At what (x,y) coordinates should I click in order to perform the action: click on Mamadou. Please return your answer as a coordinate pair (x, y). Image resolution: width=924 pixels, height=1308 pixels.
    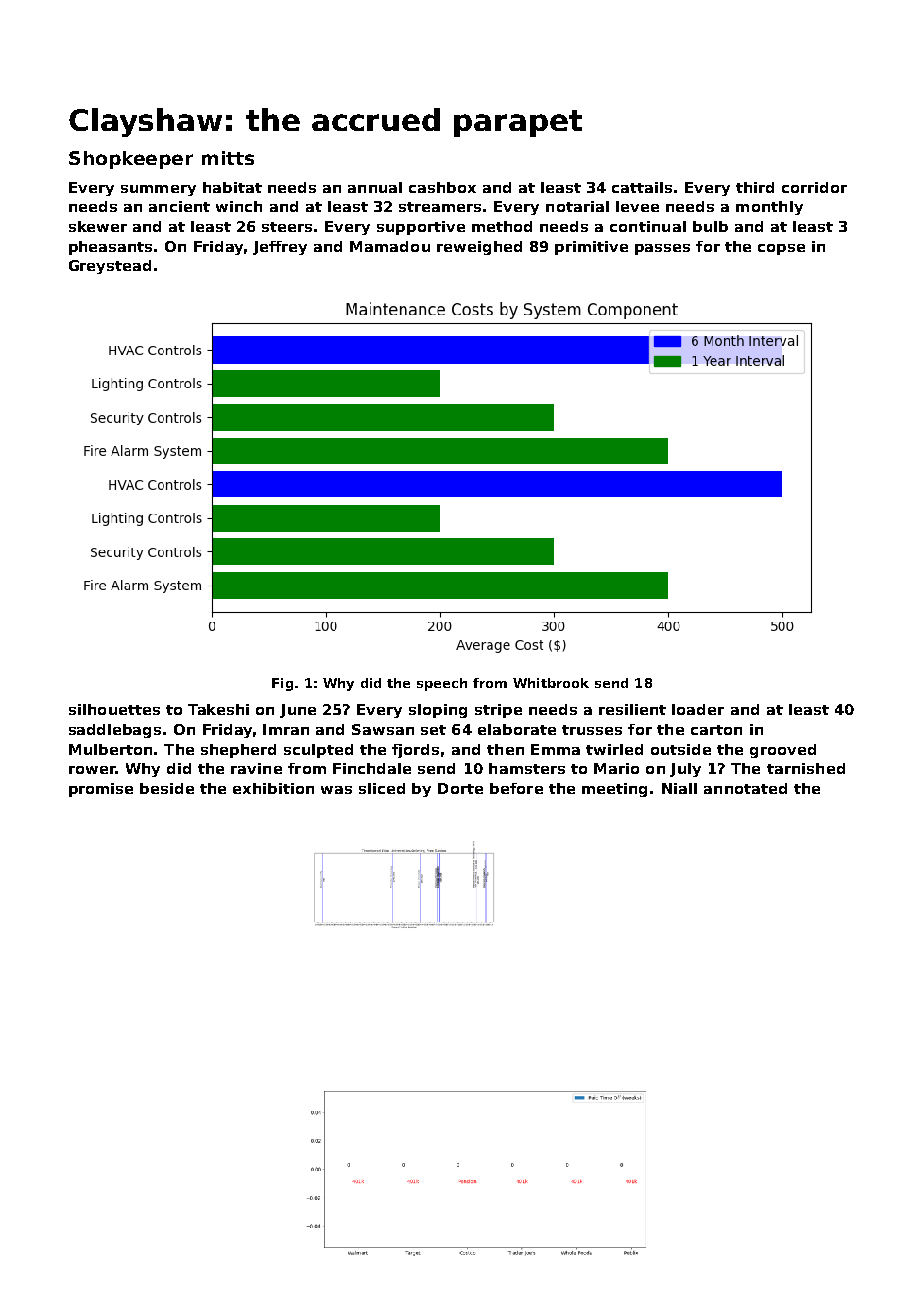
    Looking at the image, I should click on (390, 246).
